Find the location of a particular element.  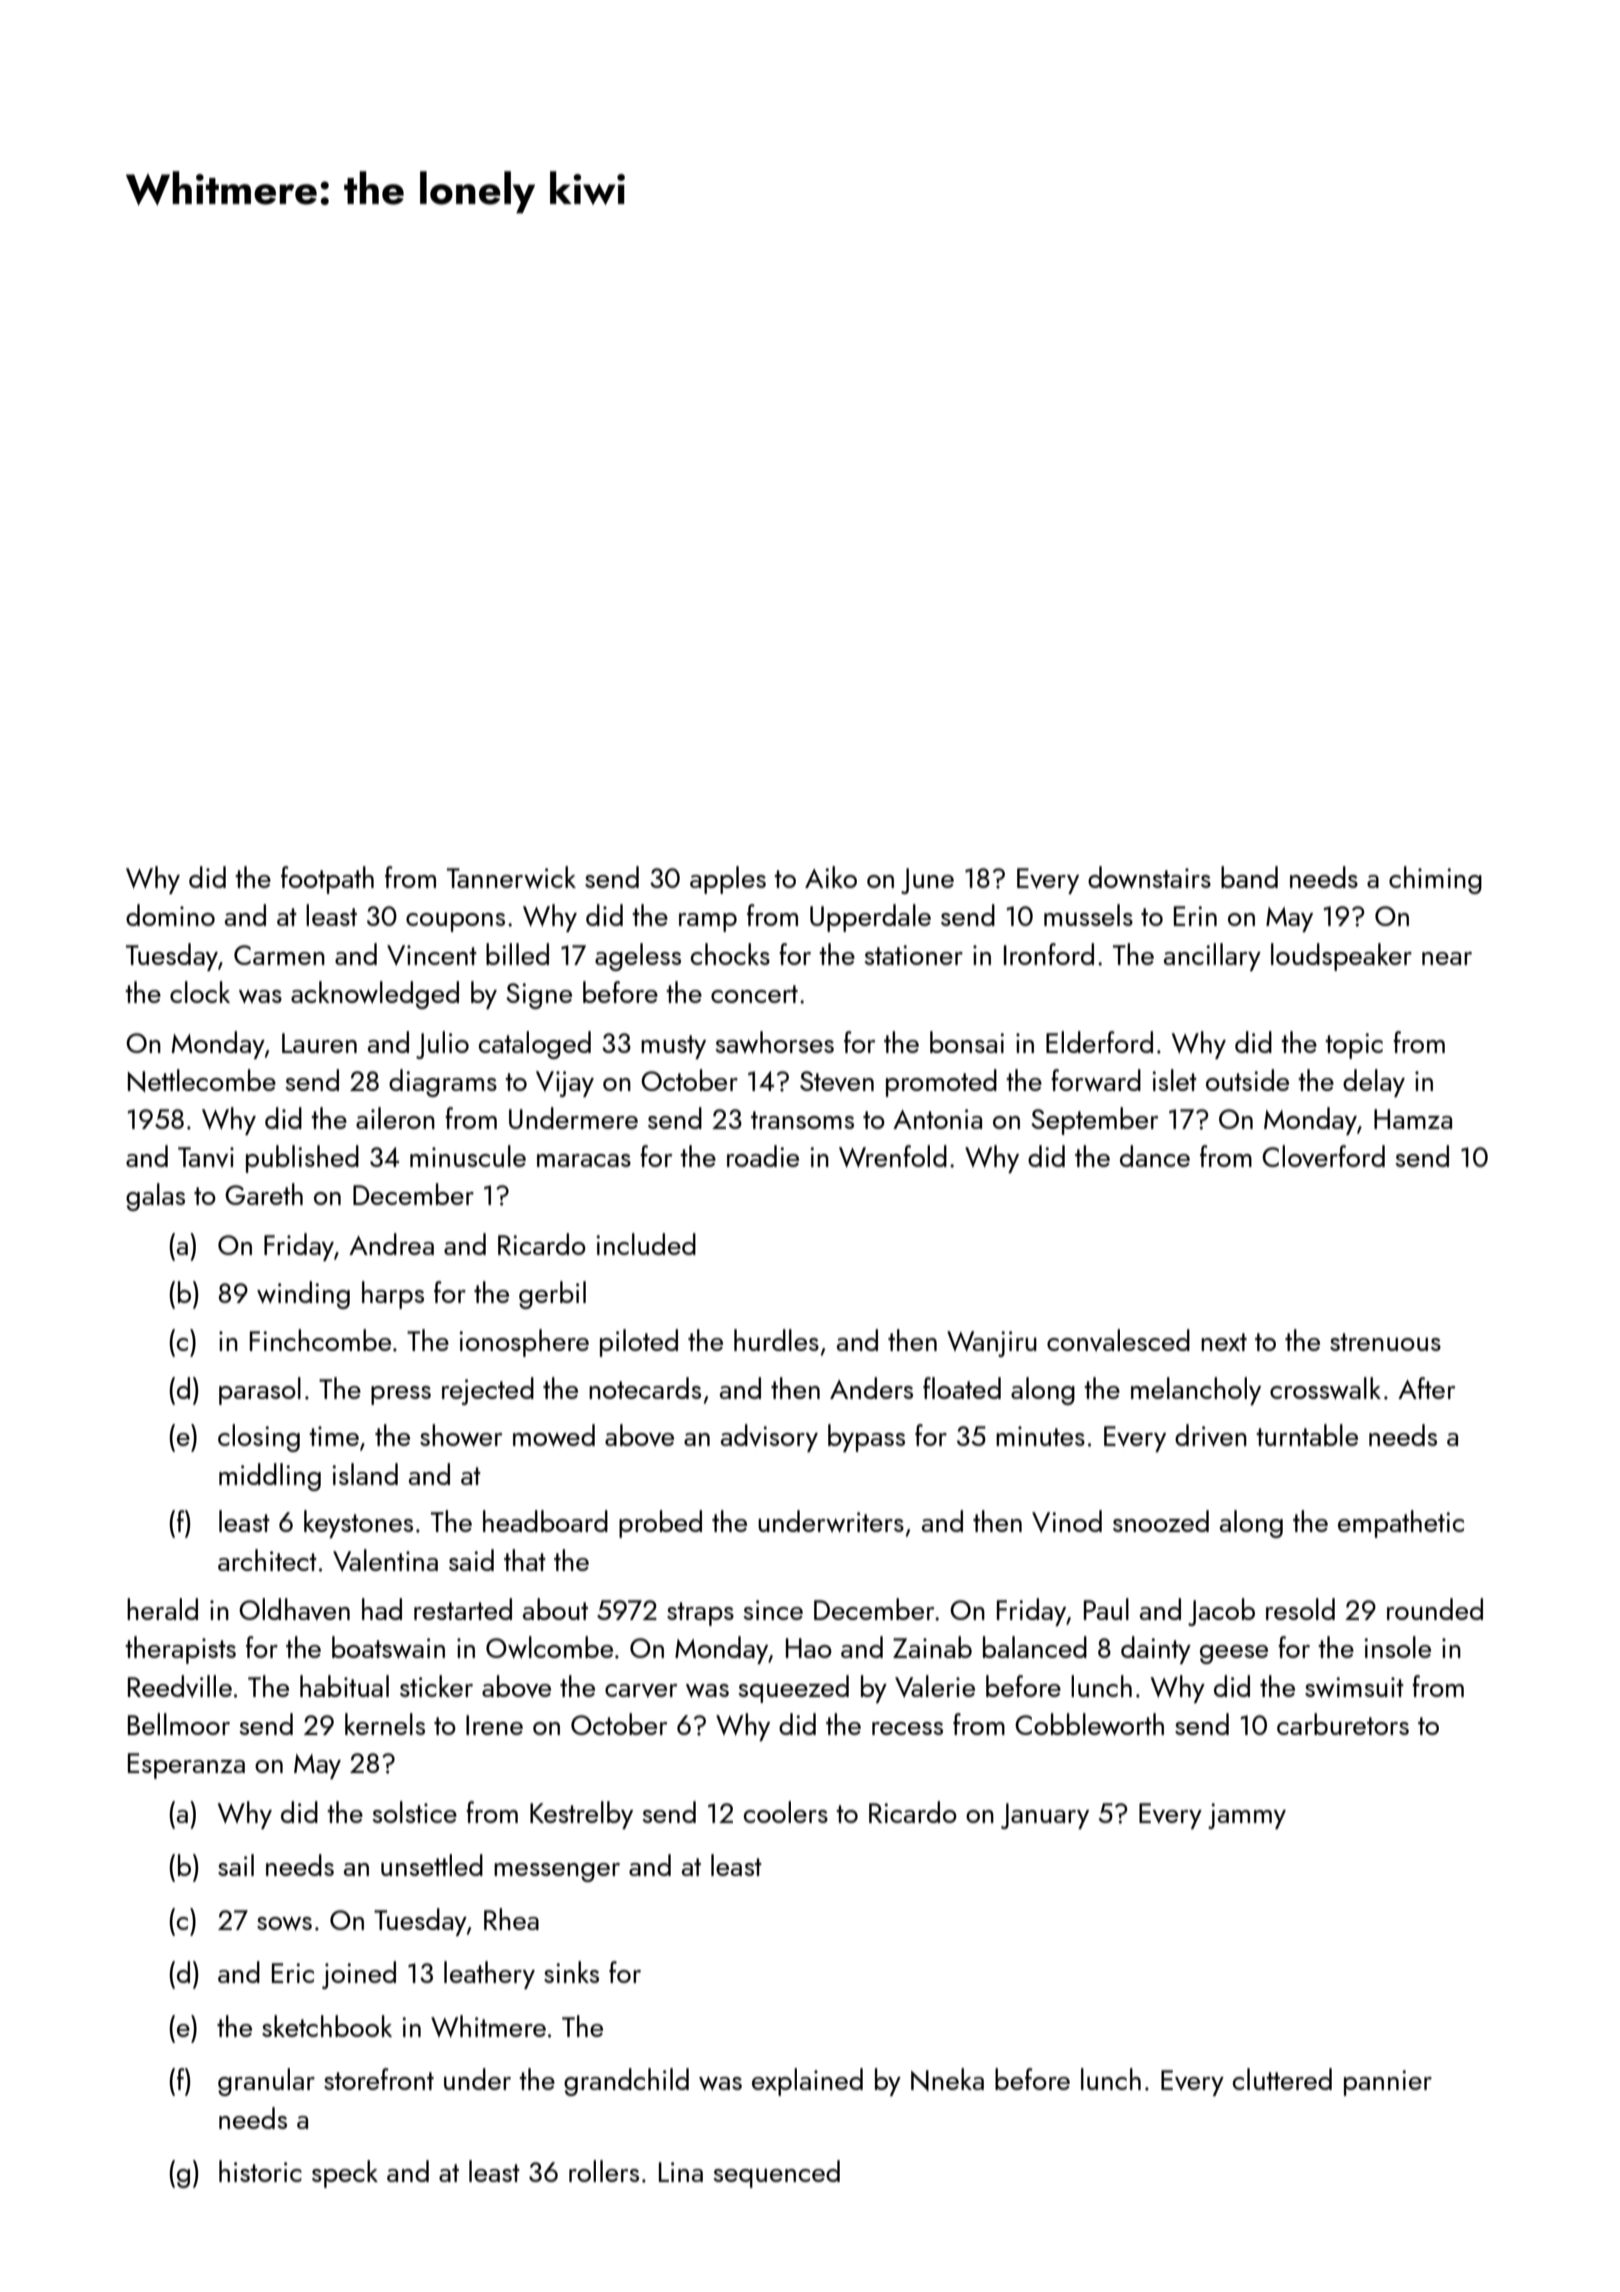

footpath is located at coordinates (327, 880).
